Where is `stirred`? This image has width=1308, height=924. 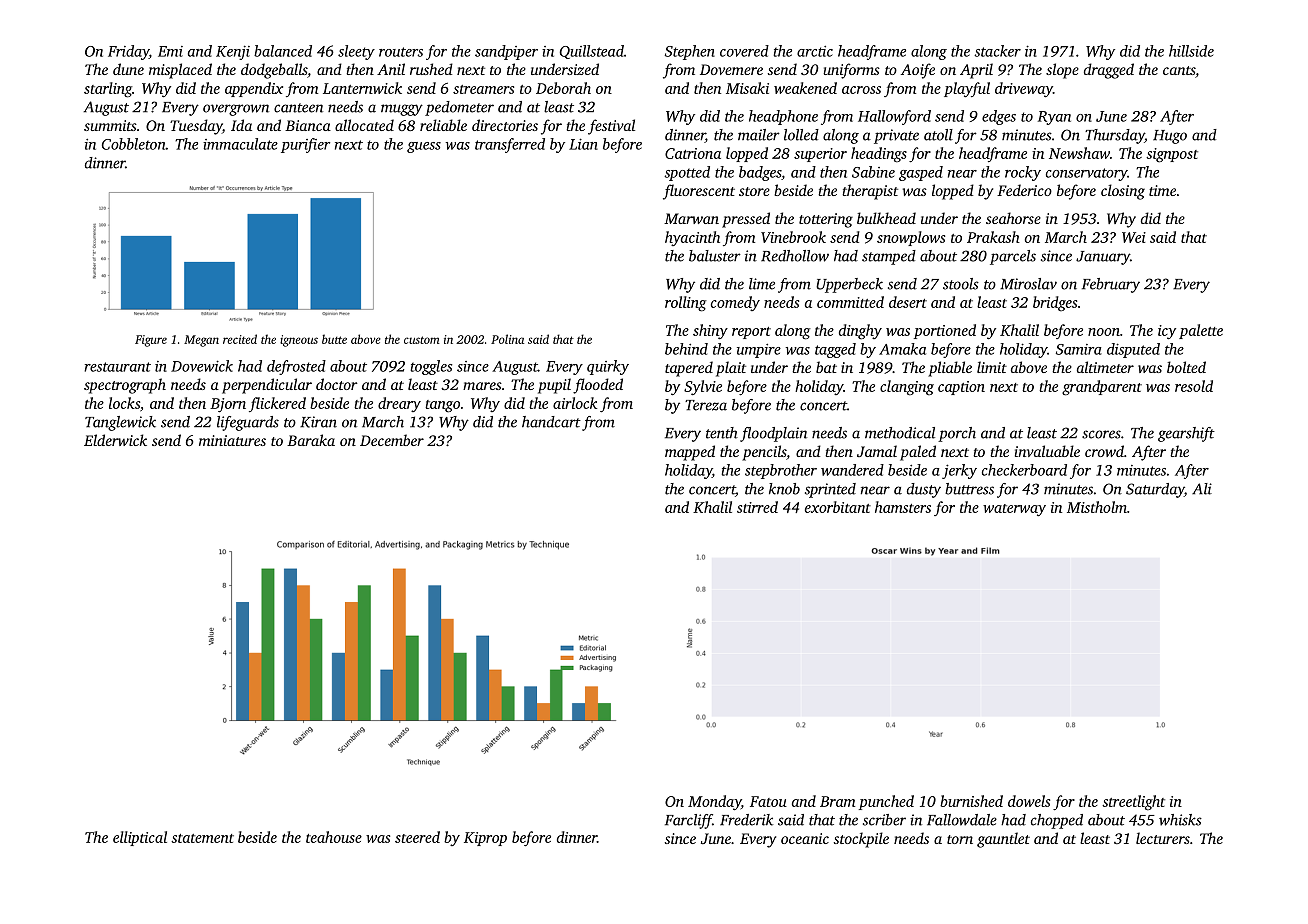
stirred is located at coordinates (757, 507).
